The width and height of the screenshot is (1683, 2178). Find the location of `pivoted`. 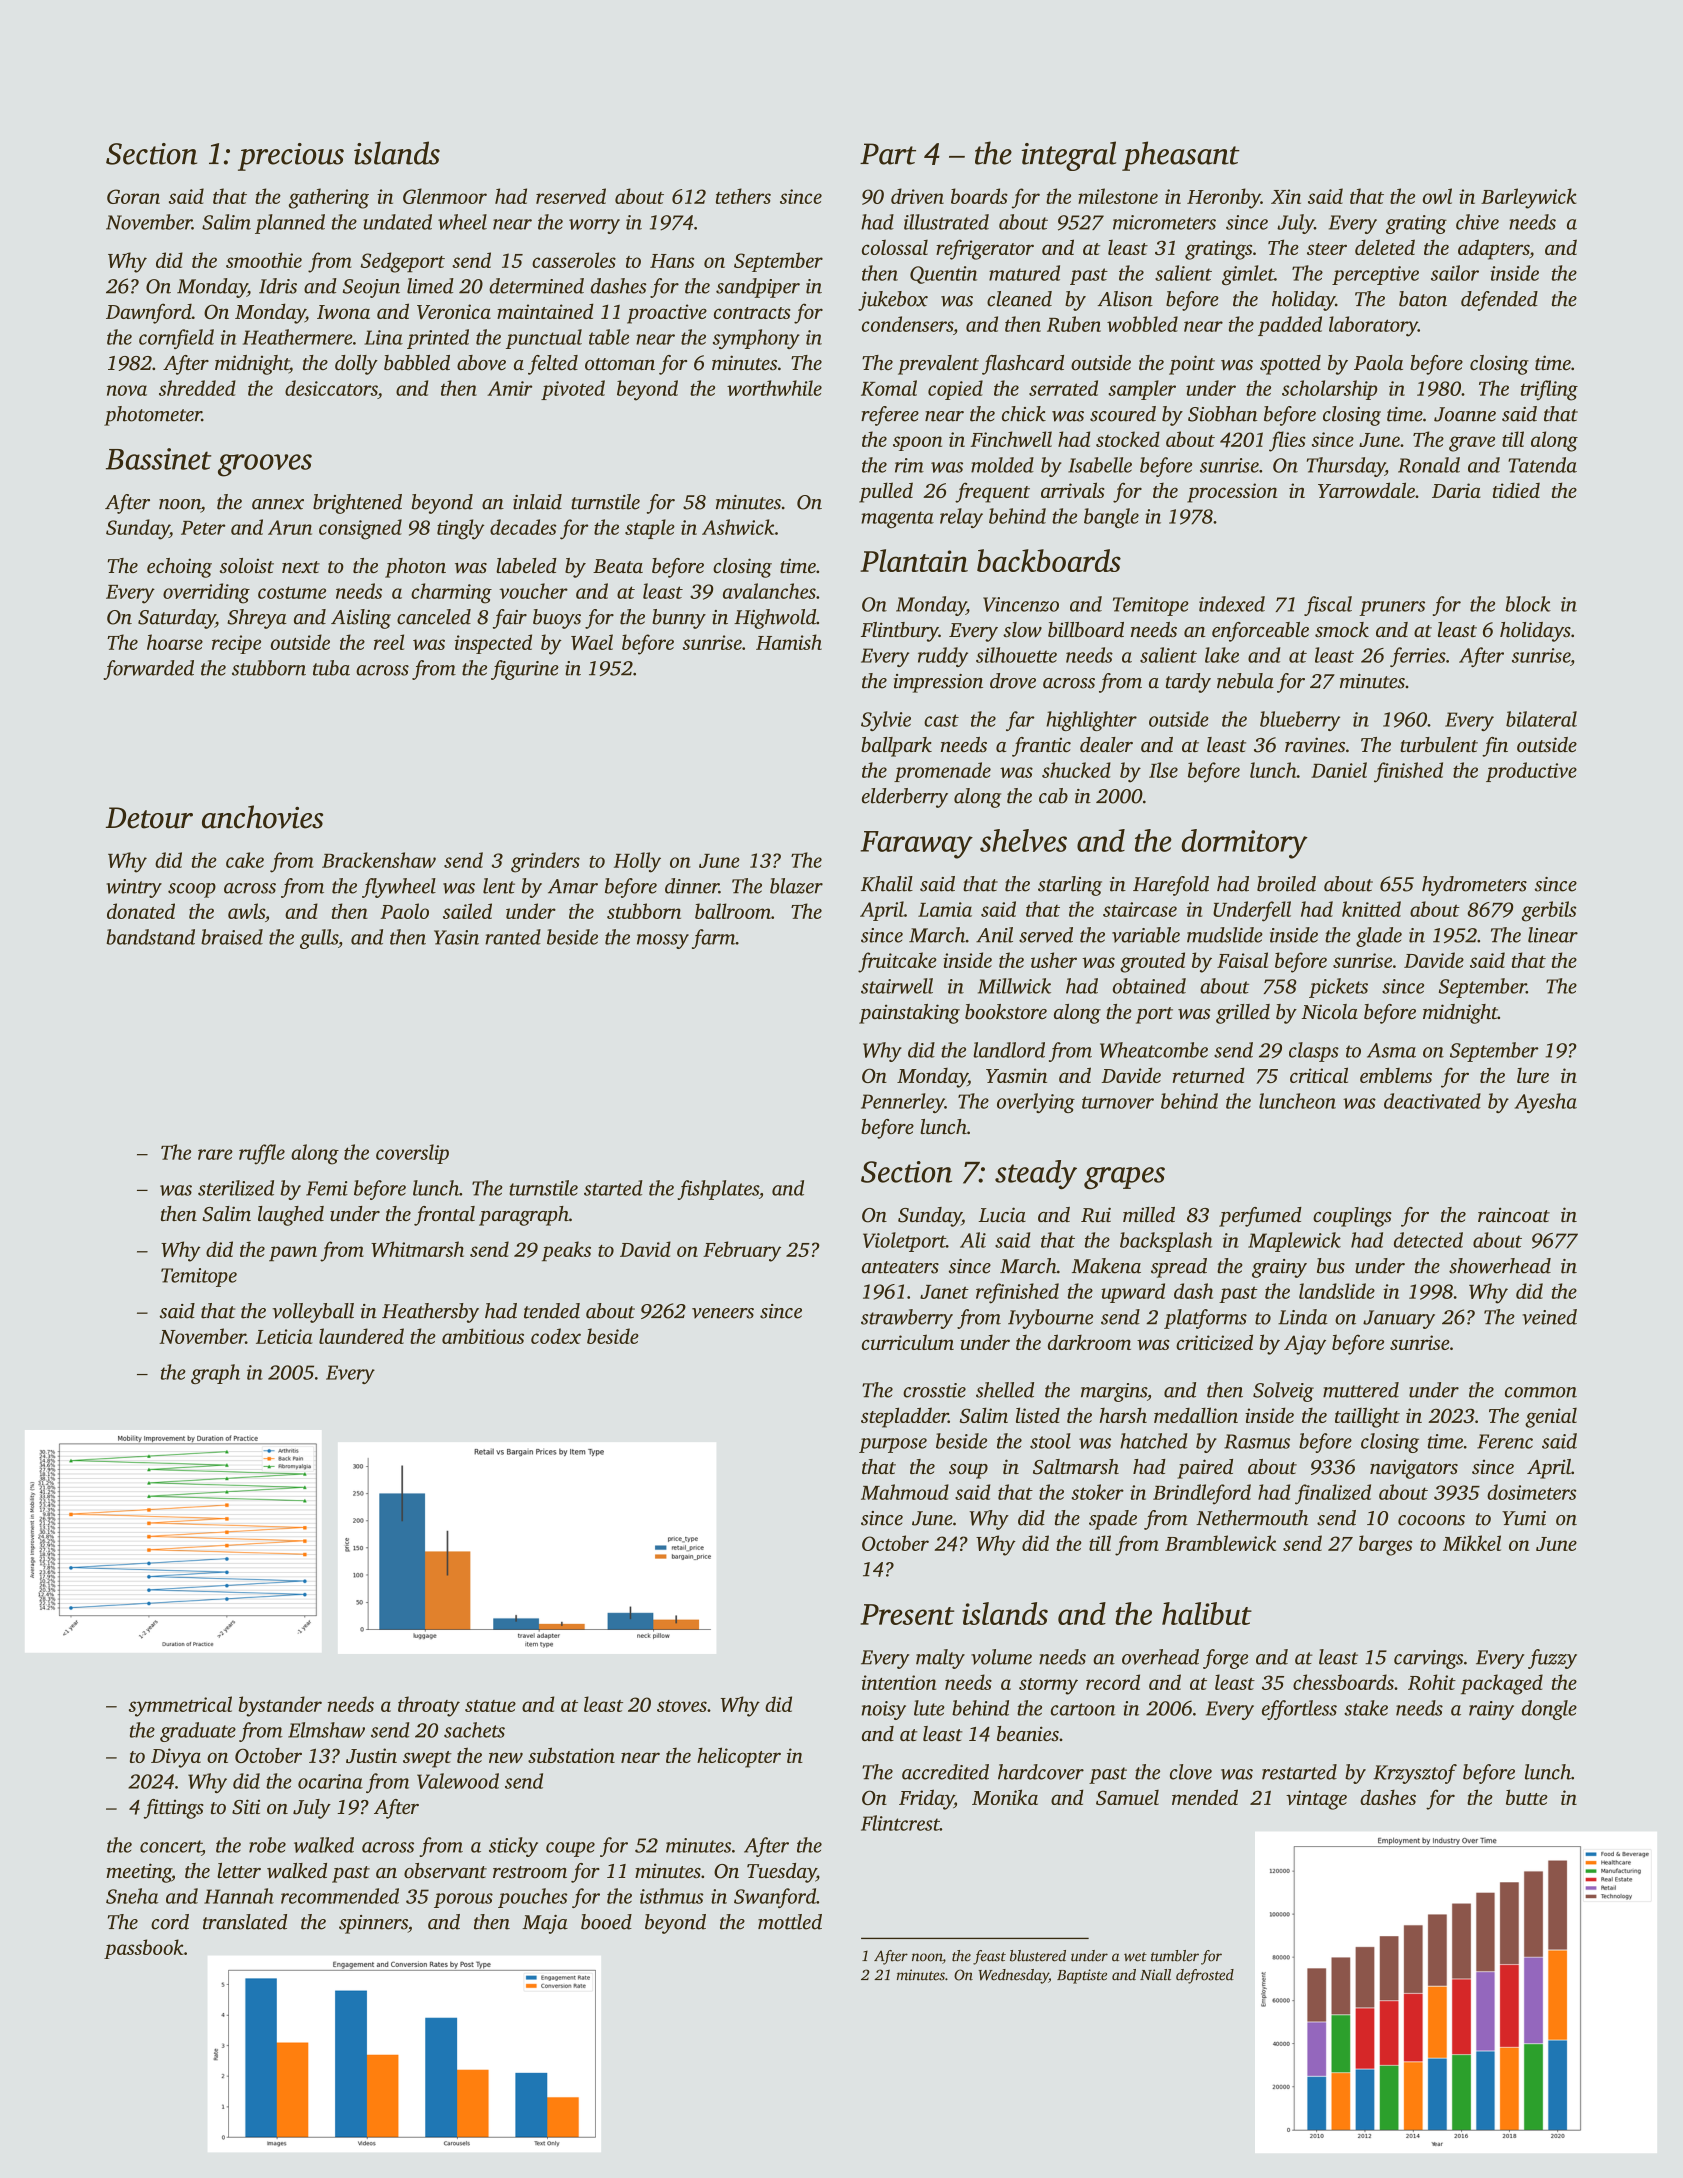

pivoted is located at coordinates (573, 390).
